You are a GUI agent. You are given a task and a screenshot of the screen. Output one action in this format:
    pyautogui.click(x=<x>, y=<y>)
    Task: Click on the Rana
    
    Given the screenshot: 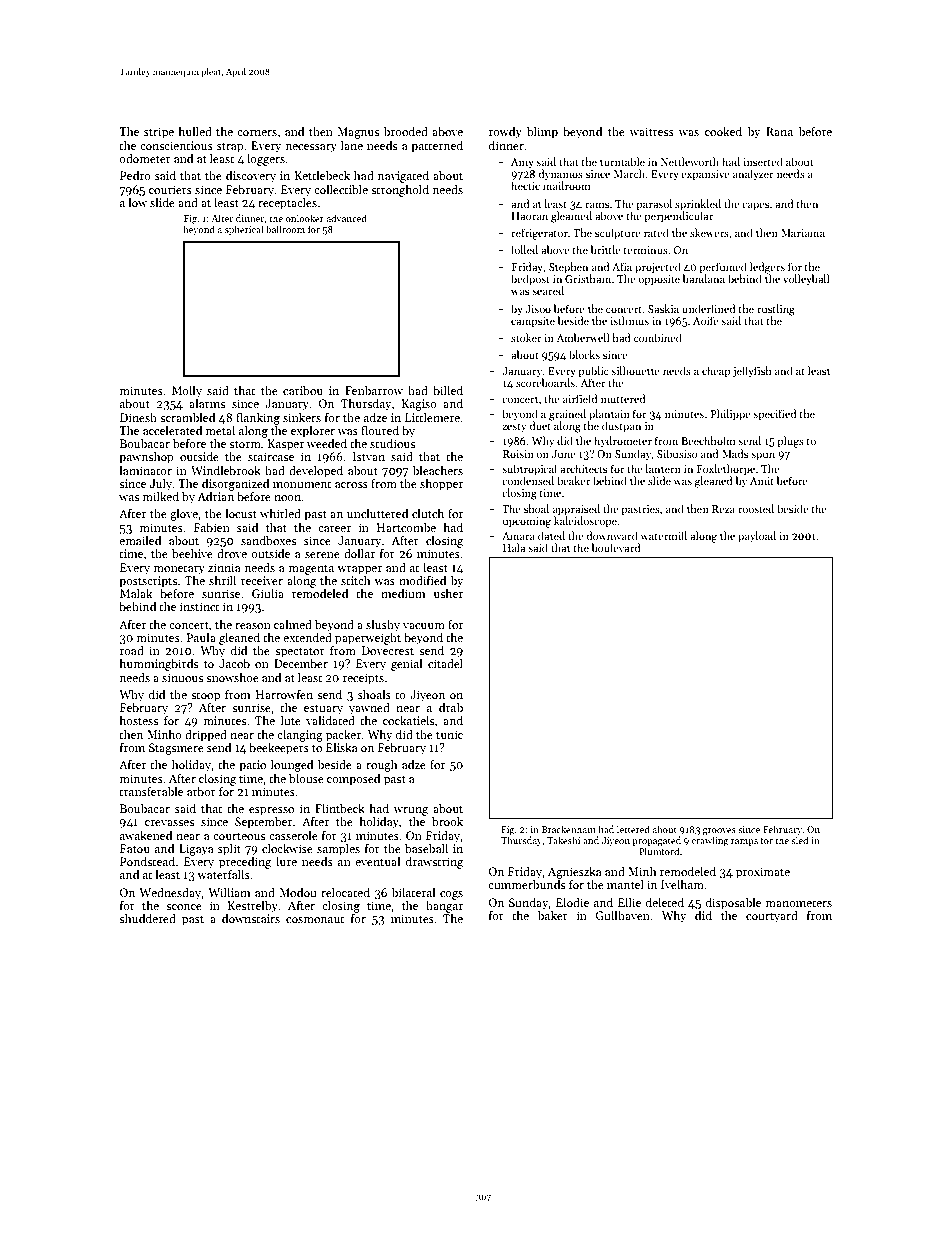 What is the action you would take?
    pyautogui.click(x=779, y=131)
